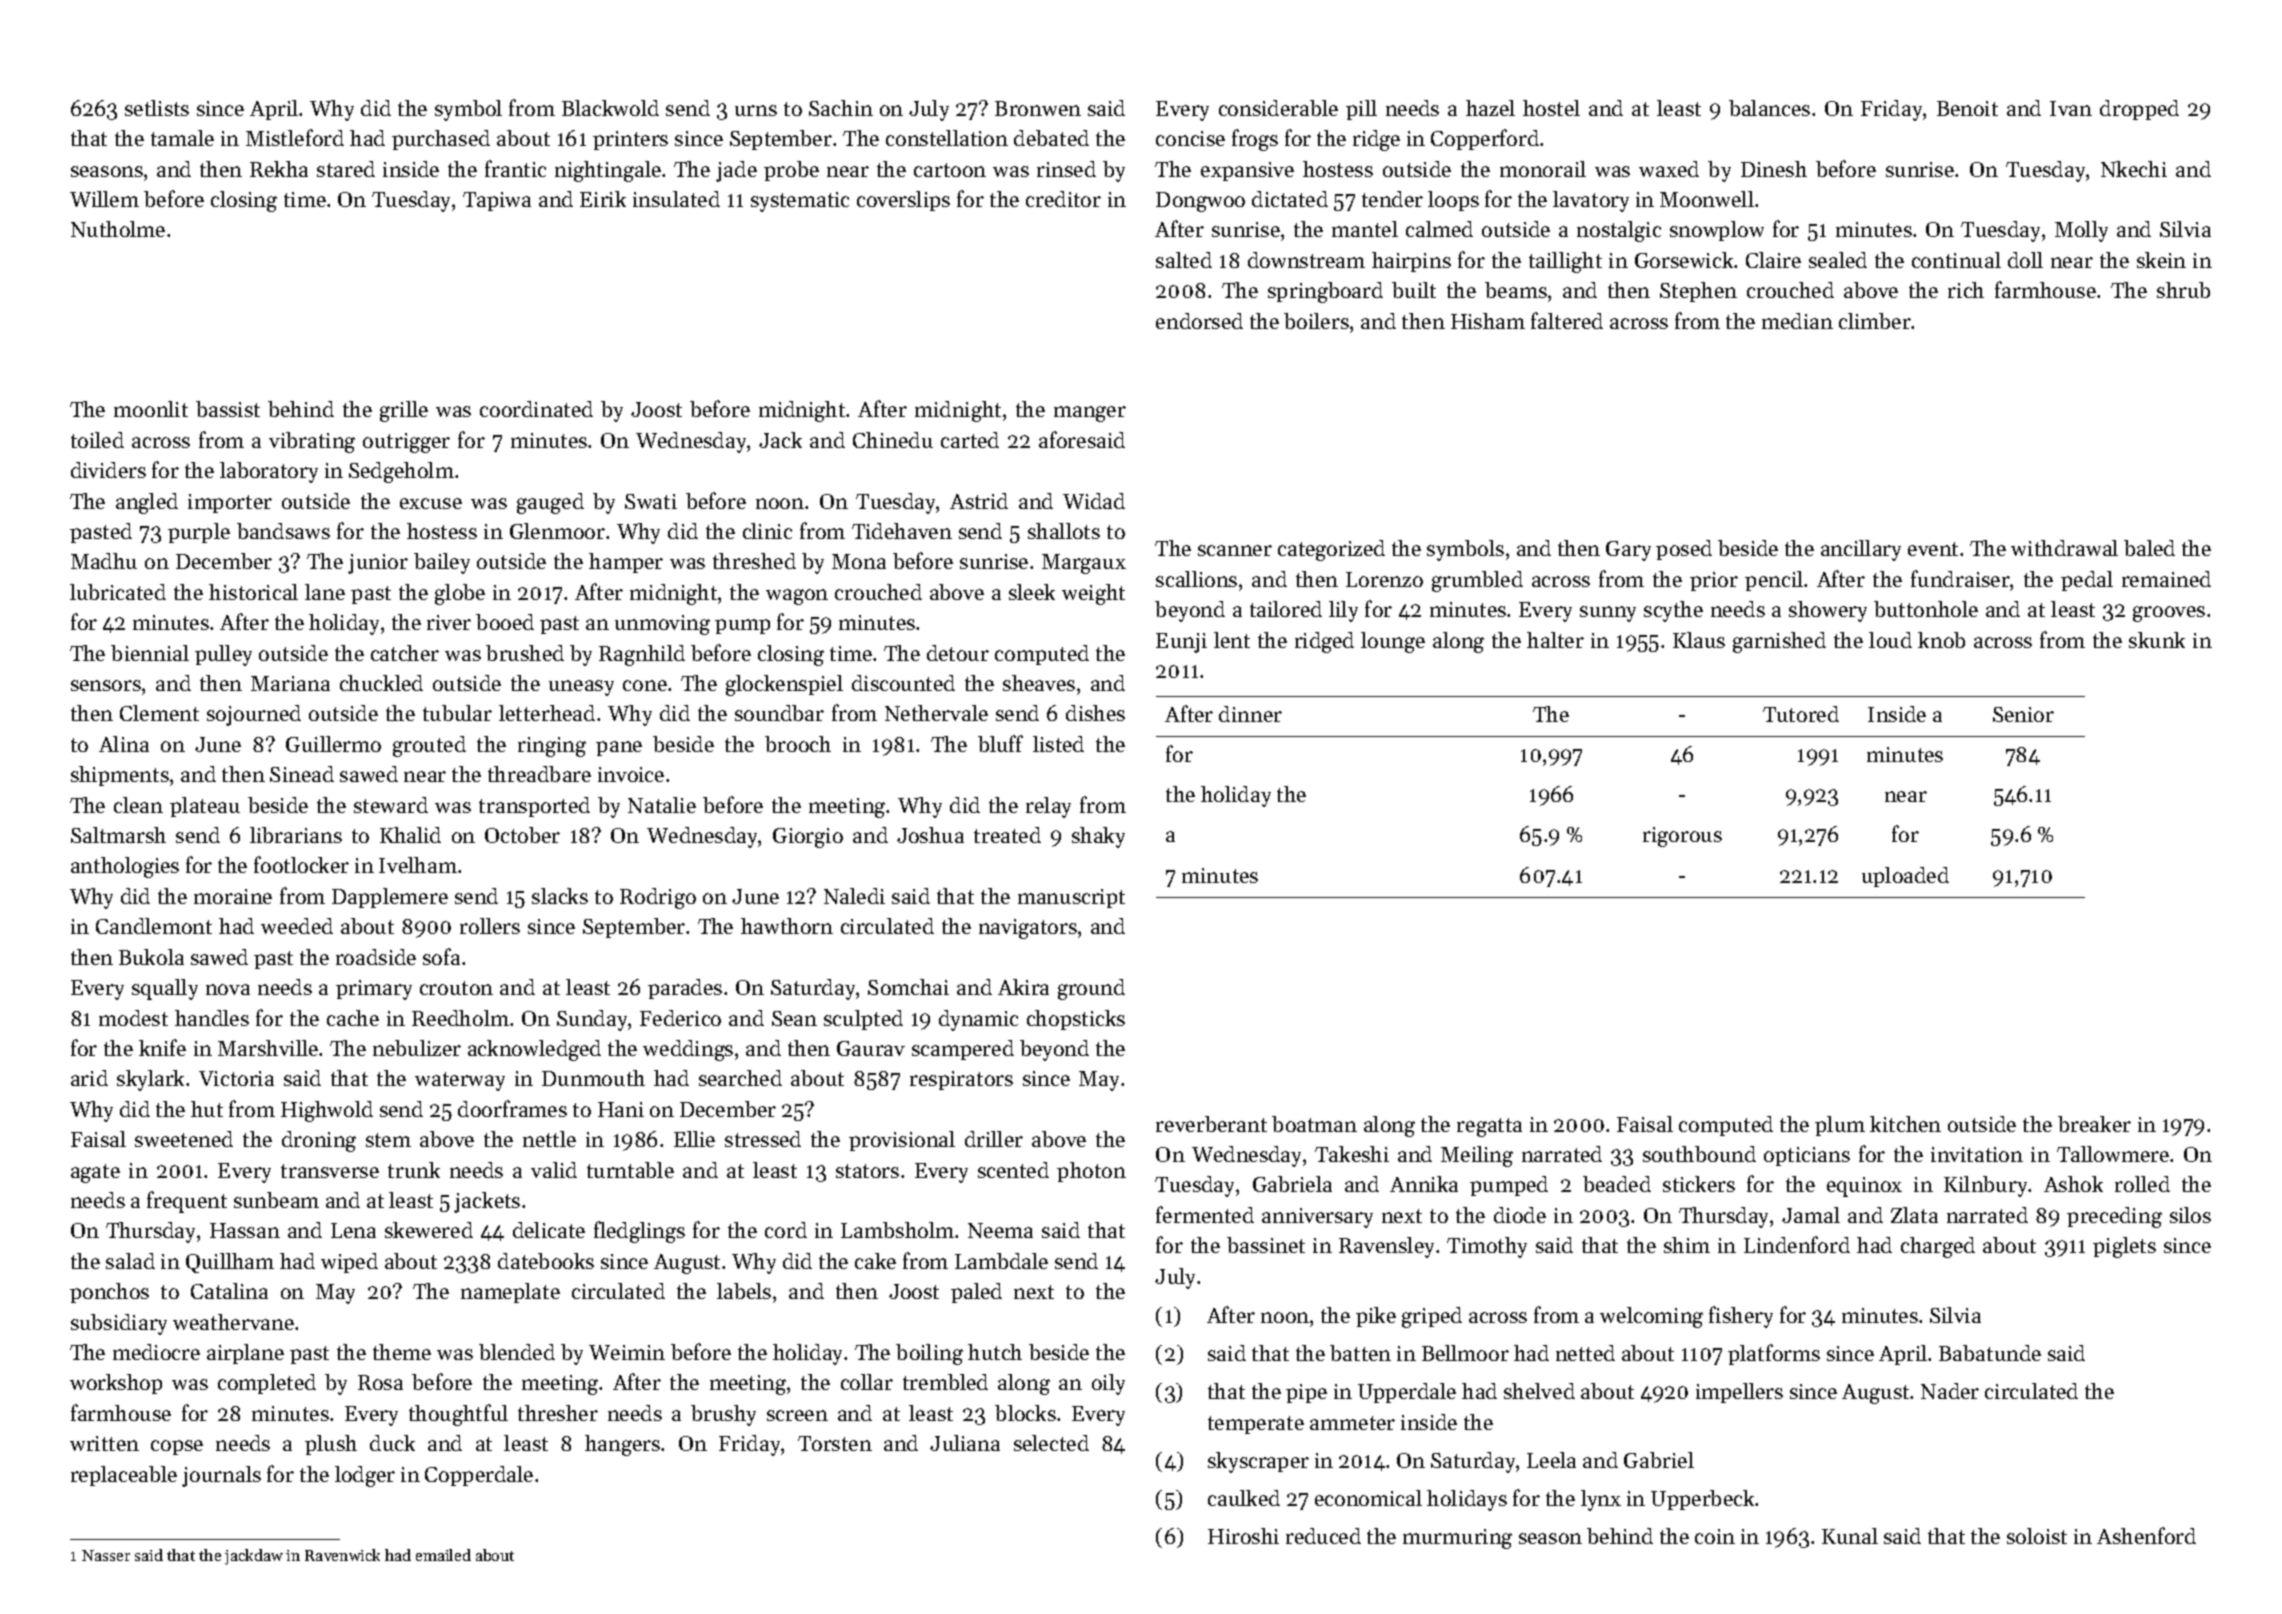 This screenshot has height=1614, width=2282. I want to click on Ivan, so click(2071, 108).
